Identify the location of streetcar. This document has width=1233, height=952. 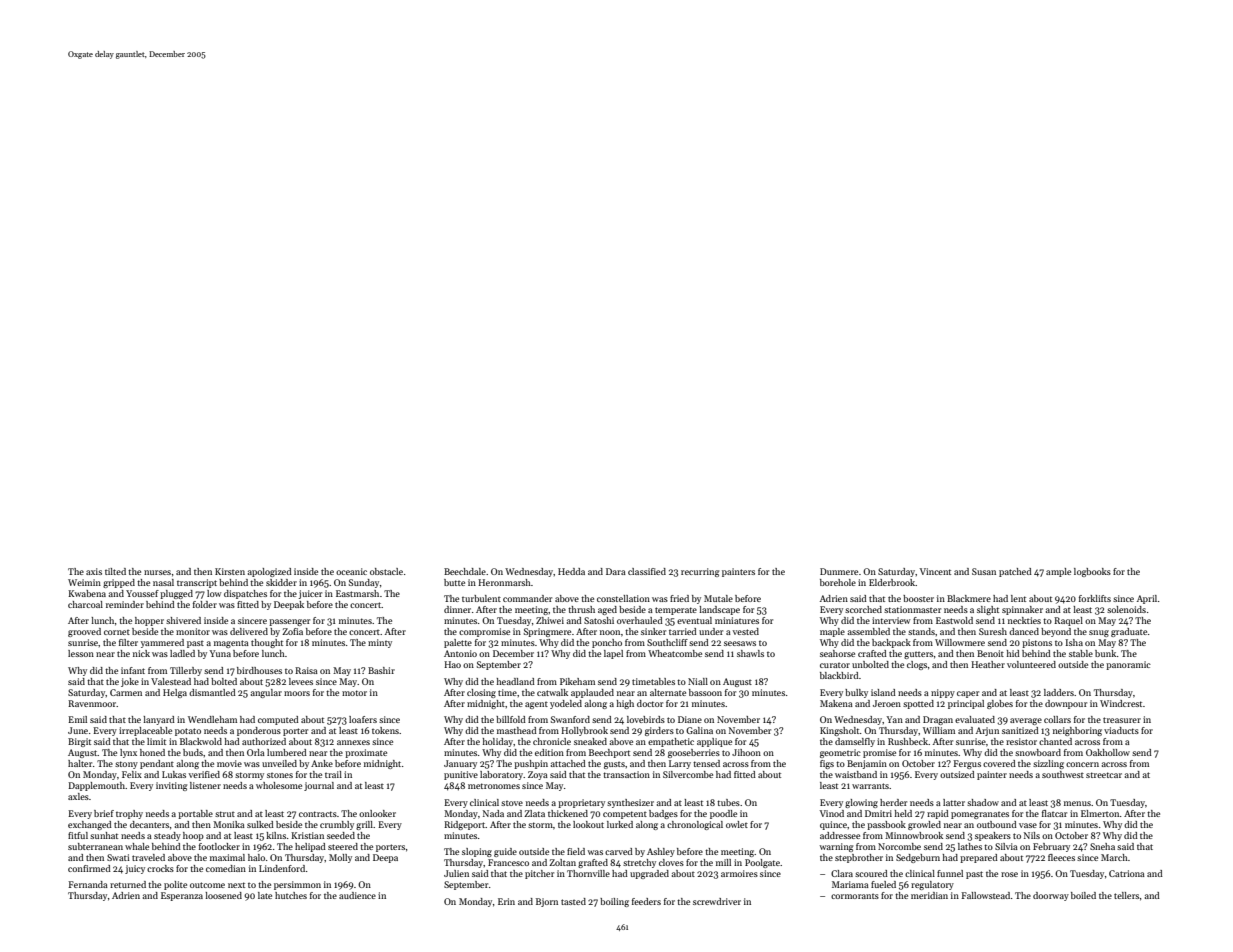
(1104, 775).
